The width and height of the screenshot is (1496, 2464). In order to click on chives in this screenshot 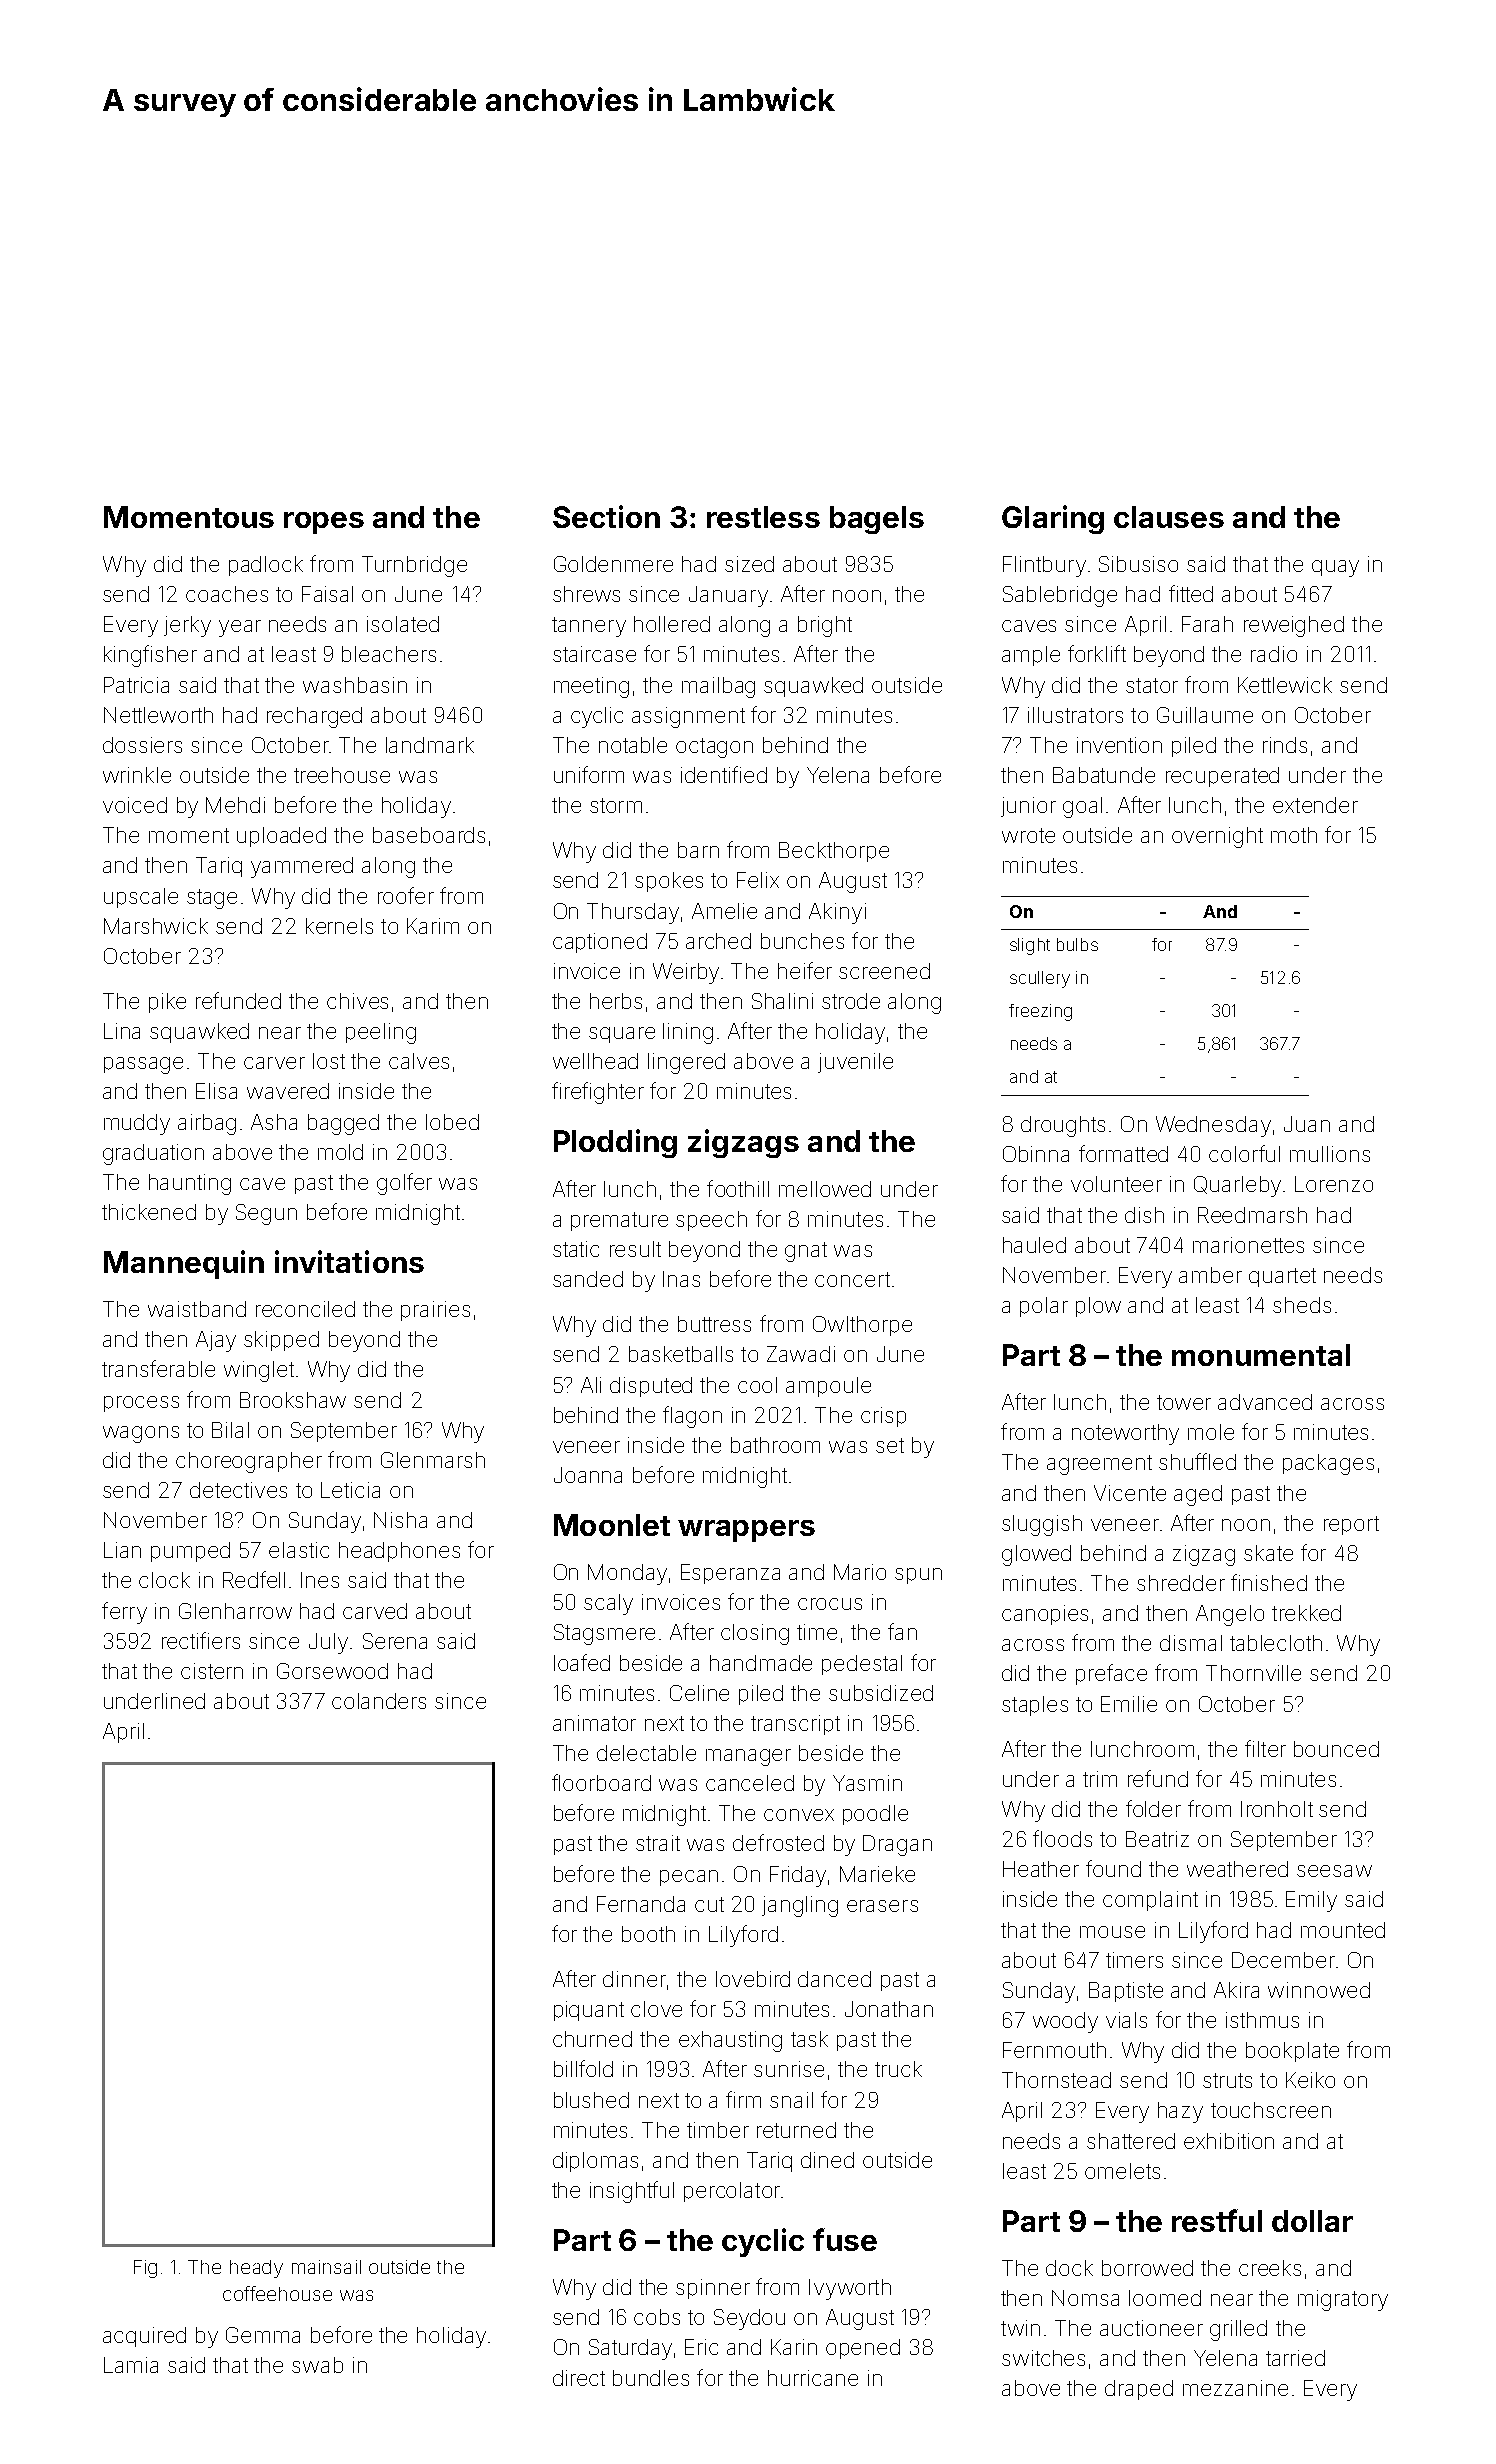, I will do `click(357, 1001)`.
